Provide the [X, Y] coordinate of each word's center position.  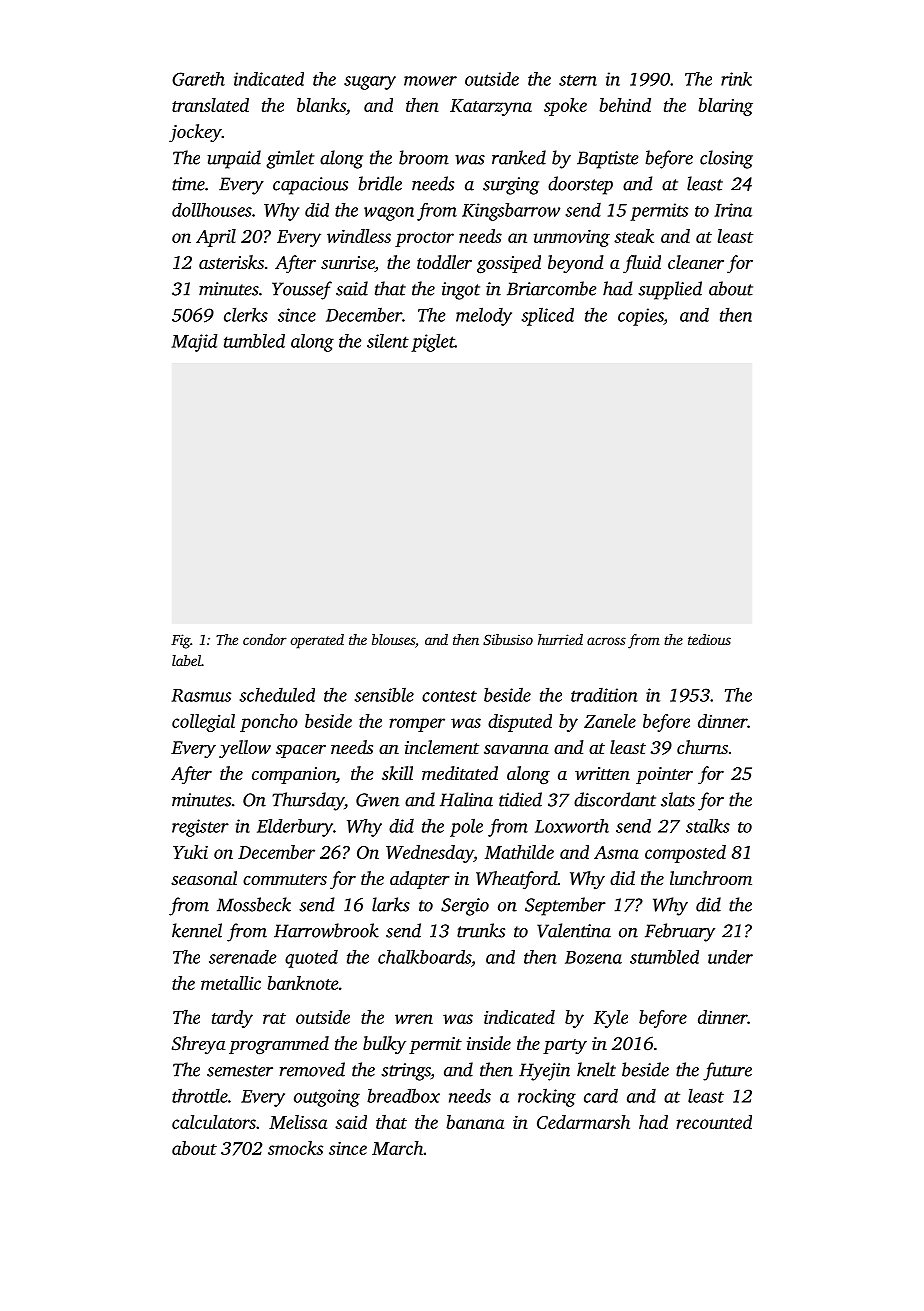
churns [702, 747]
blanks [321, 105]
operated [317, 641]
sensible [384, 694]
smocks [295, 1148]
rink [736, 79]
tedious [709, 639]
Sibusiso [508, 639]
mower [430, 81]
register [200, 828]
